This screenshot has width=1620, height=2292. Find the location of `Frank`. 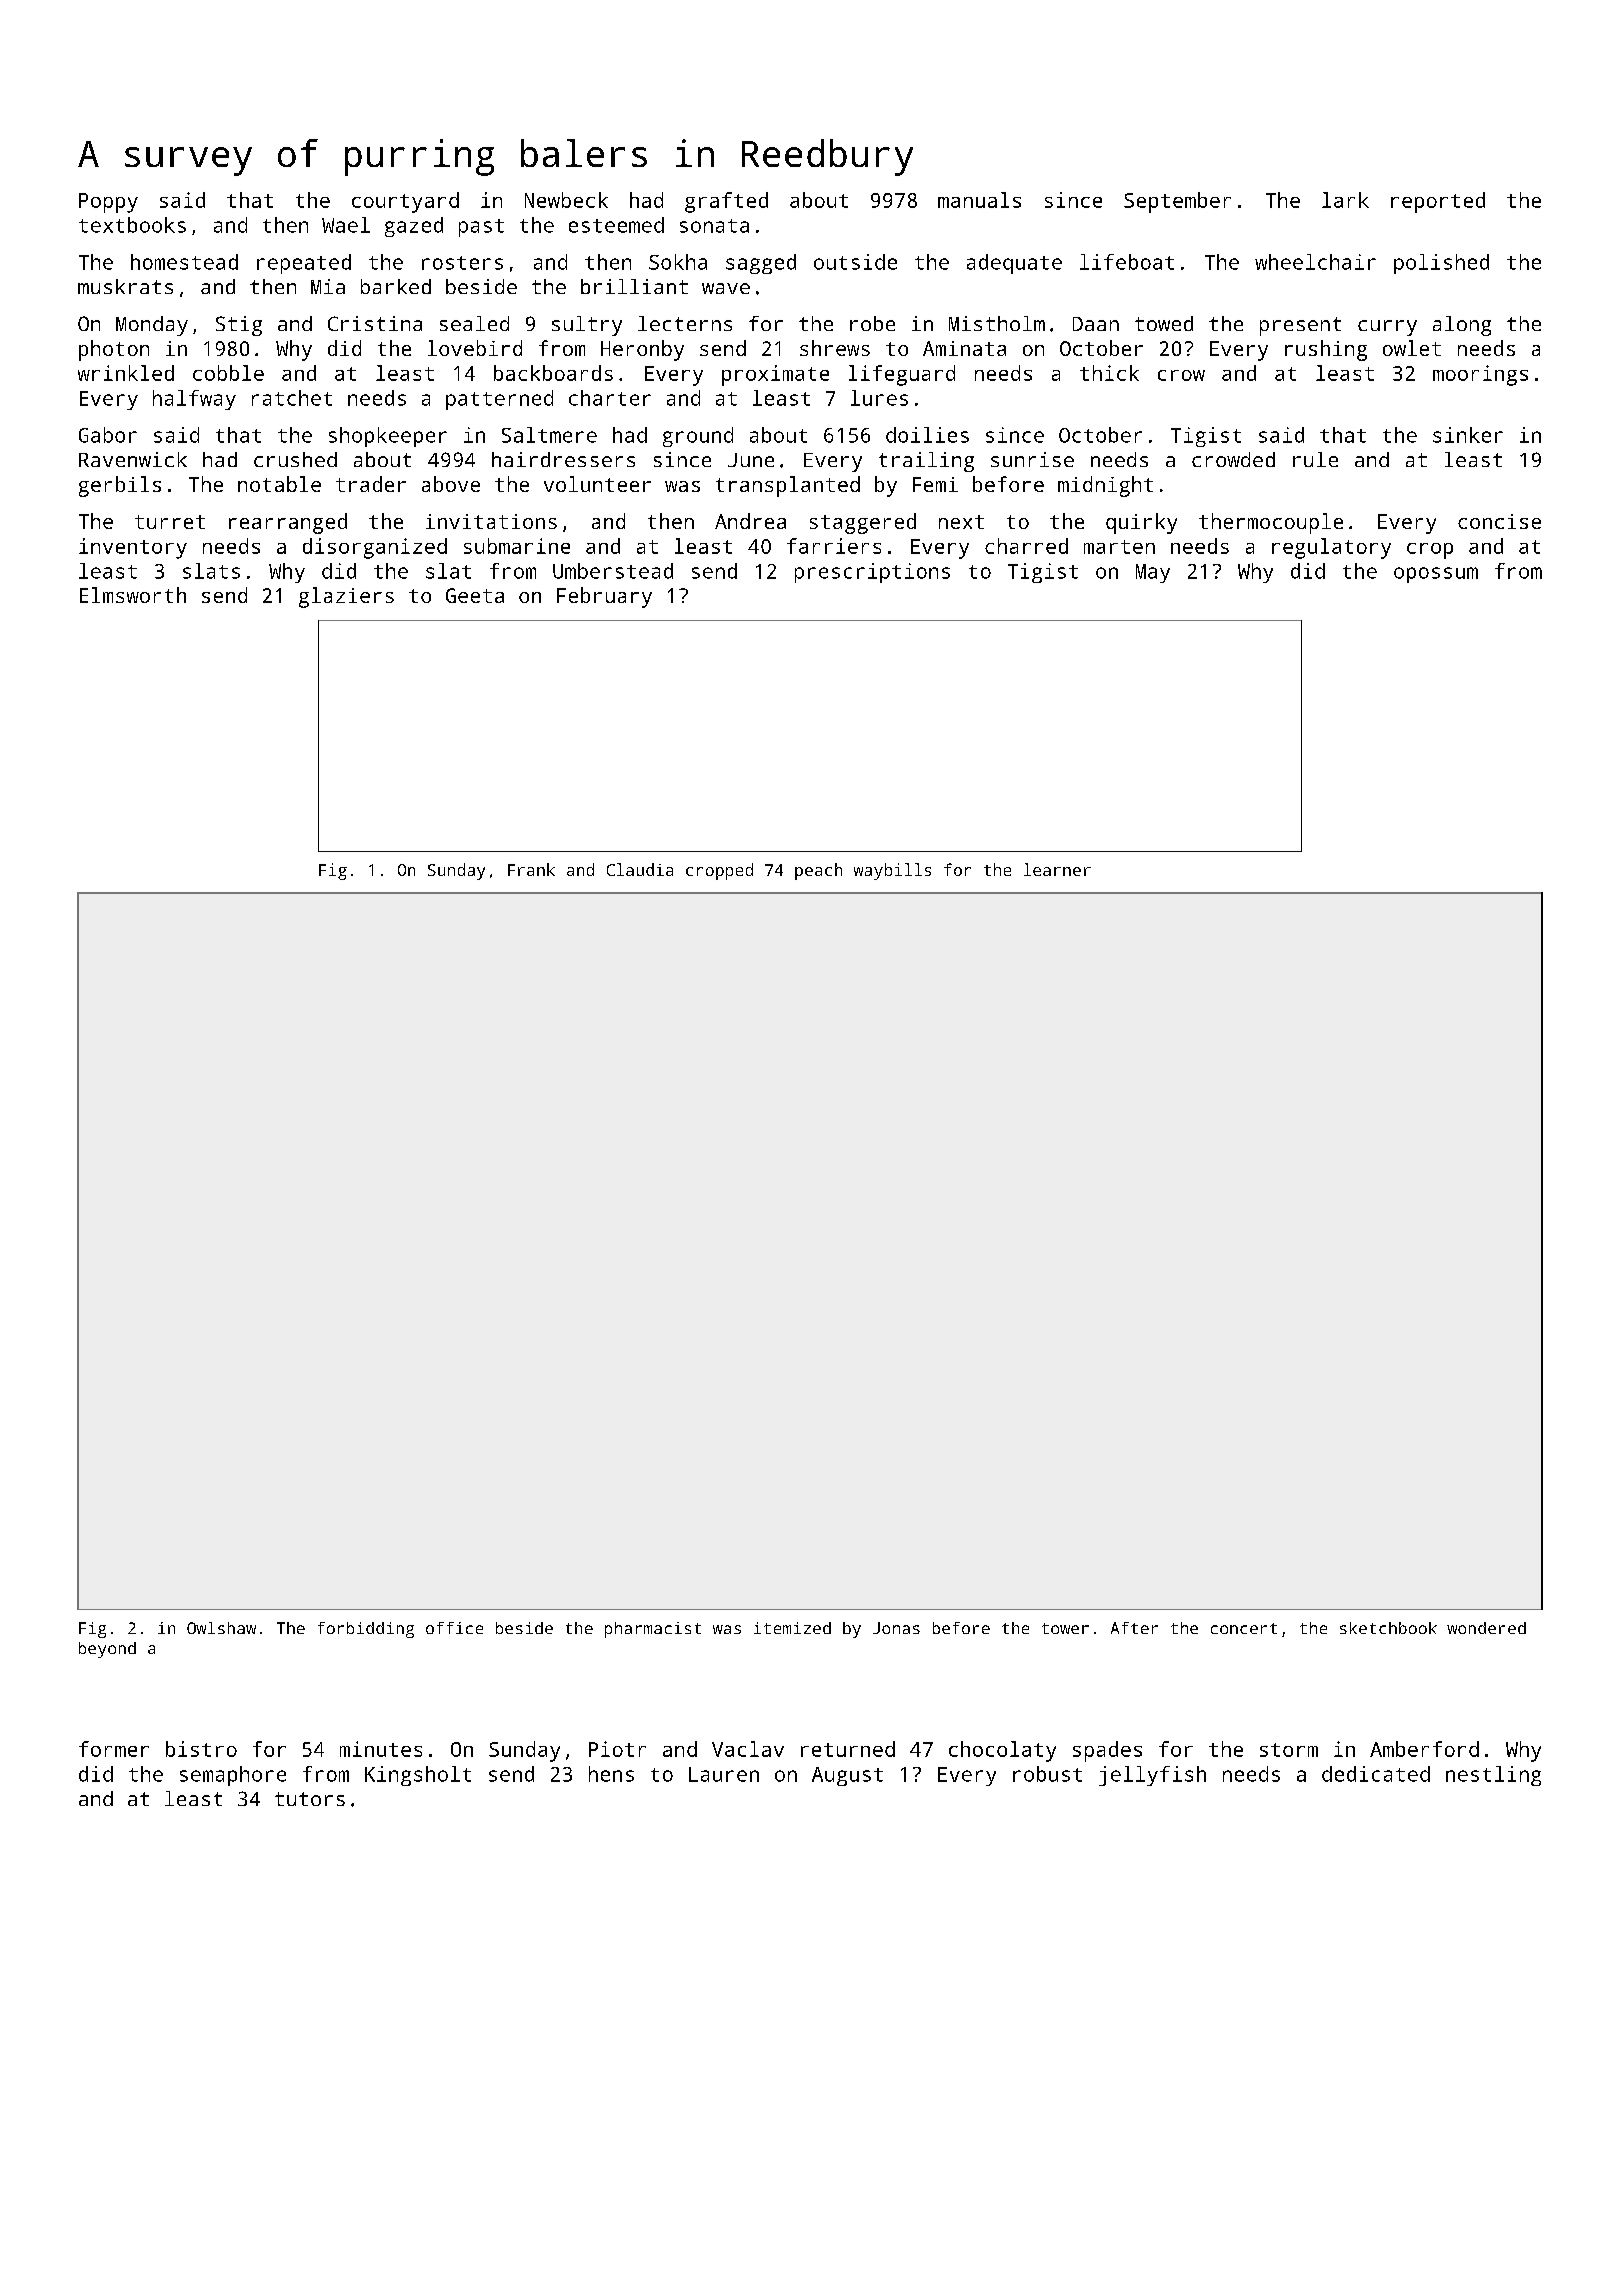

Frank is located at coordinates (531, 869).
